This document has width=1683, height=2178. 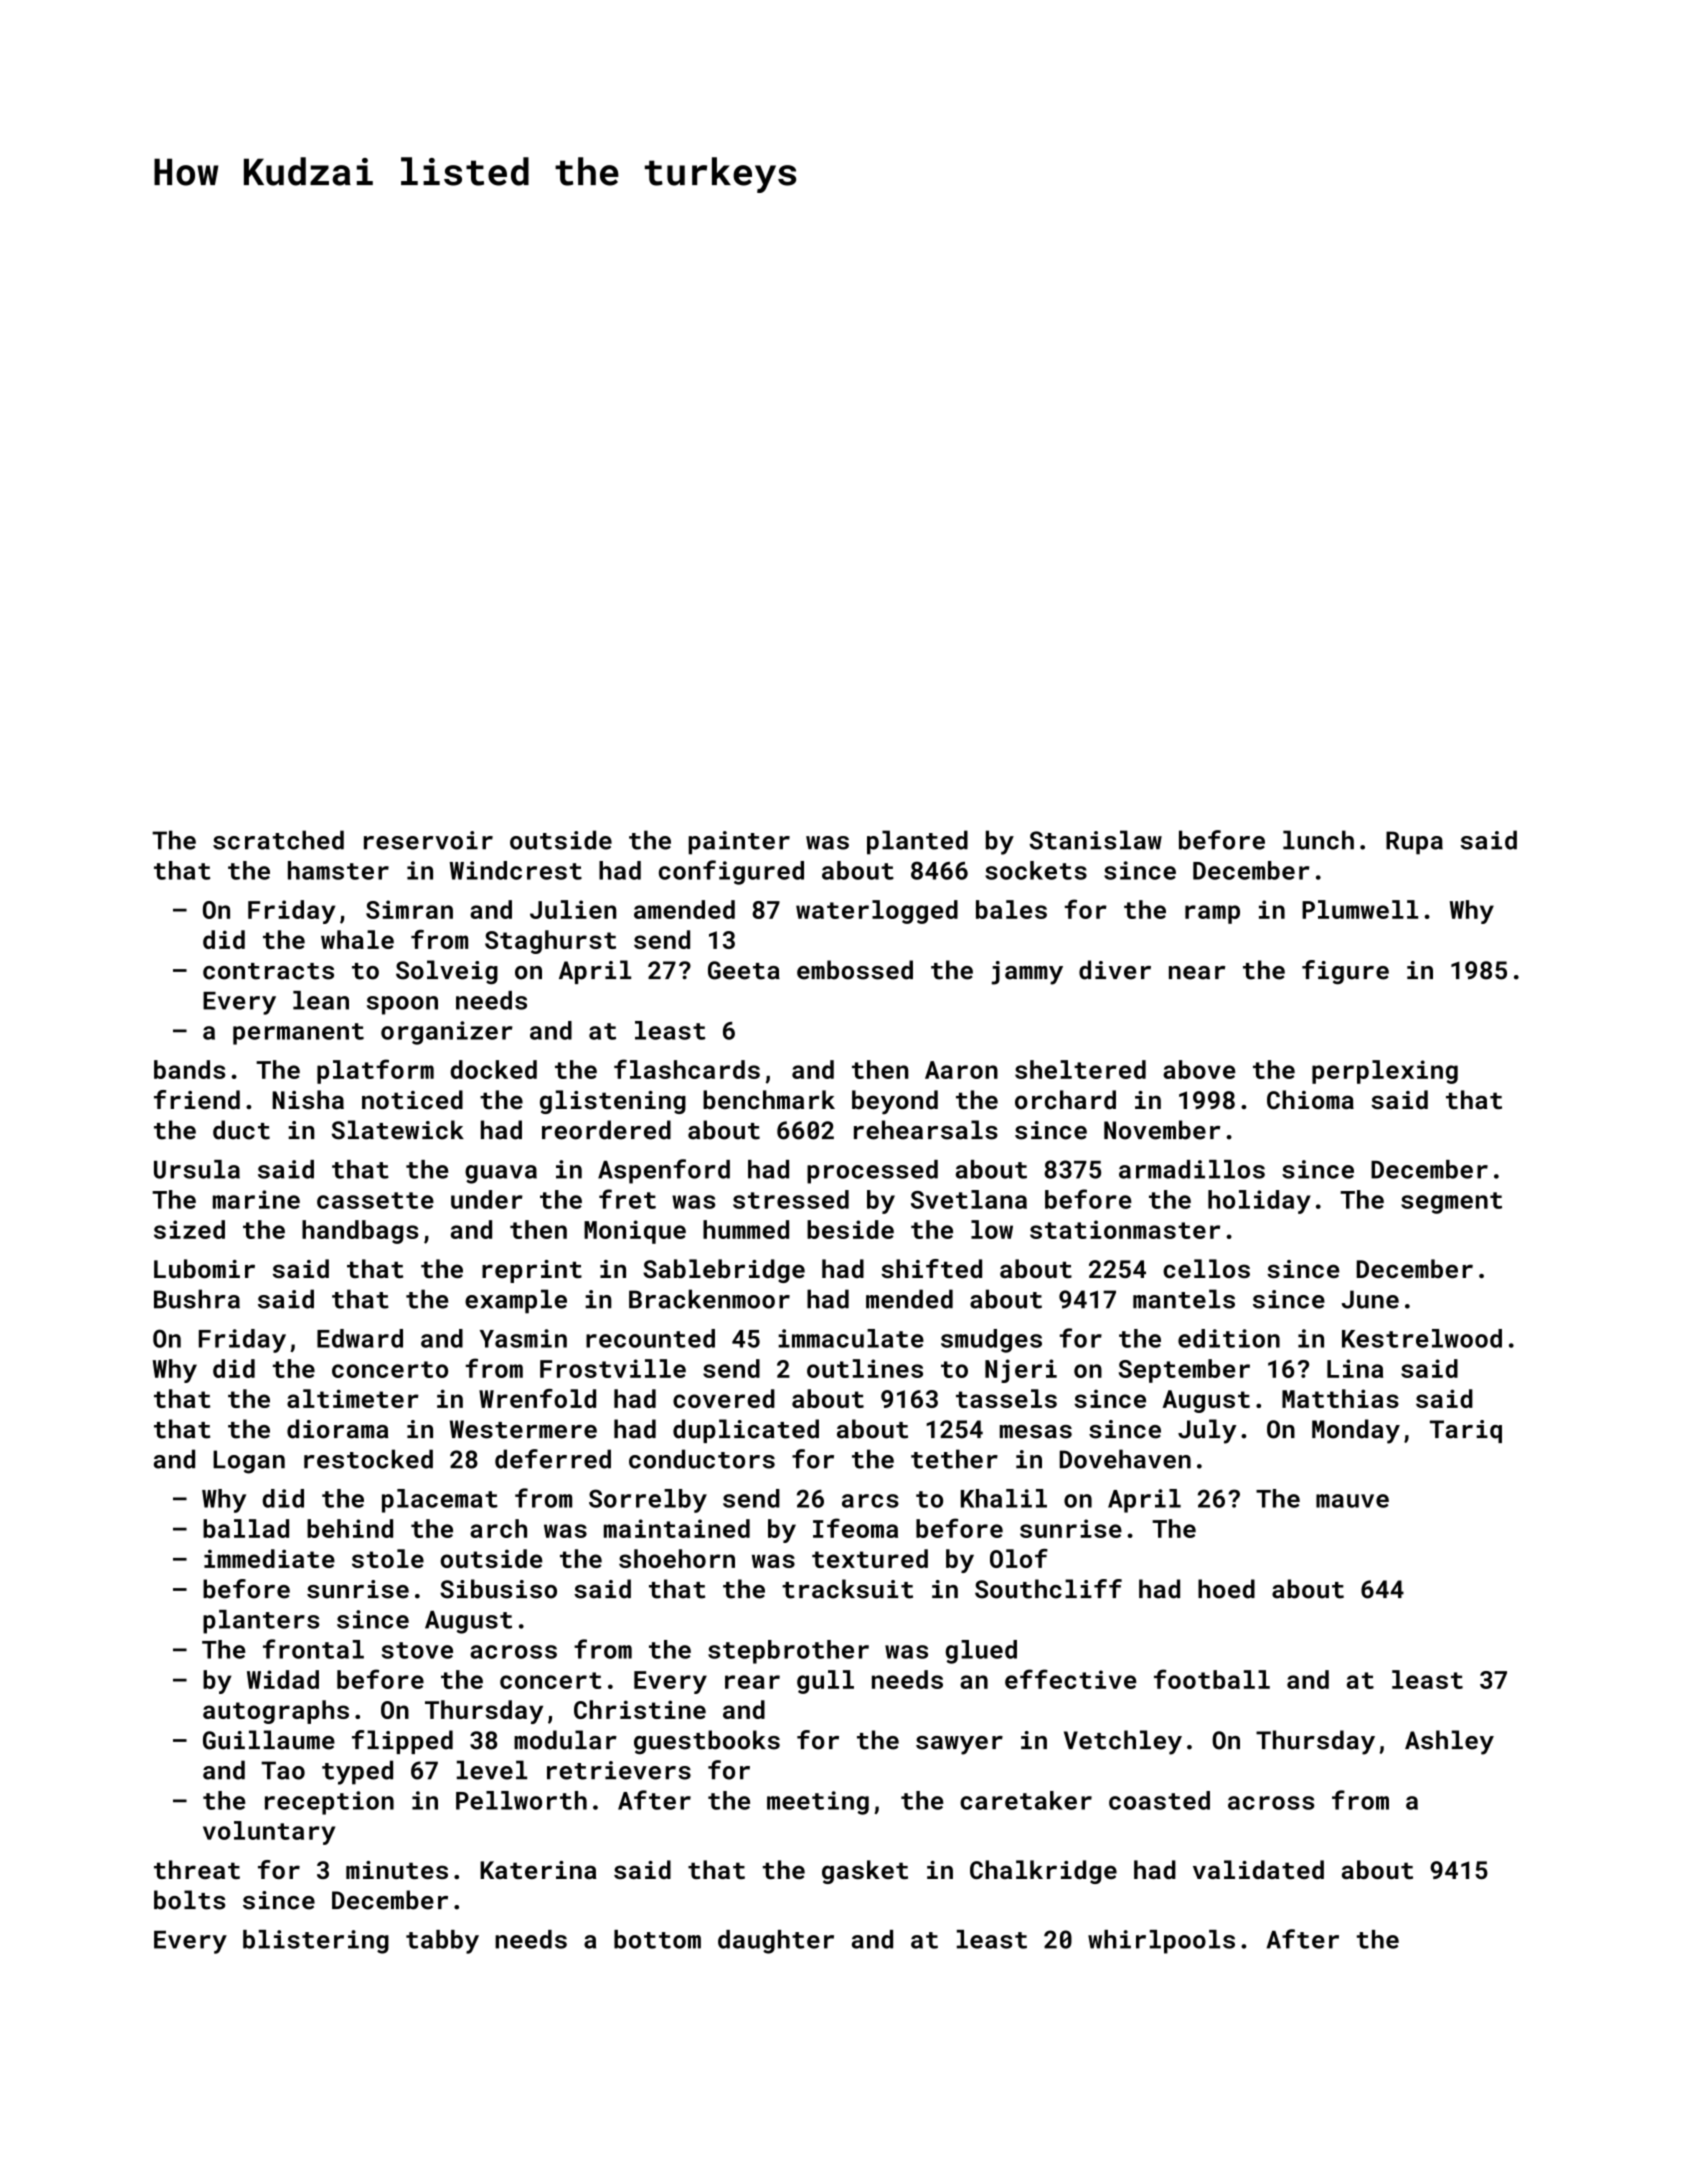 What do you see at coordinates (1318, 840) in the document?
I see `lunch` at bounding box center [1318, 840].
